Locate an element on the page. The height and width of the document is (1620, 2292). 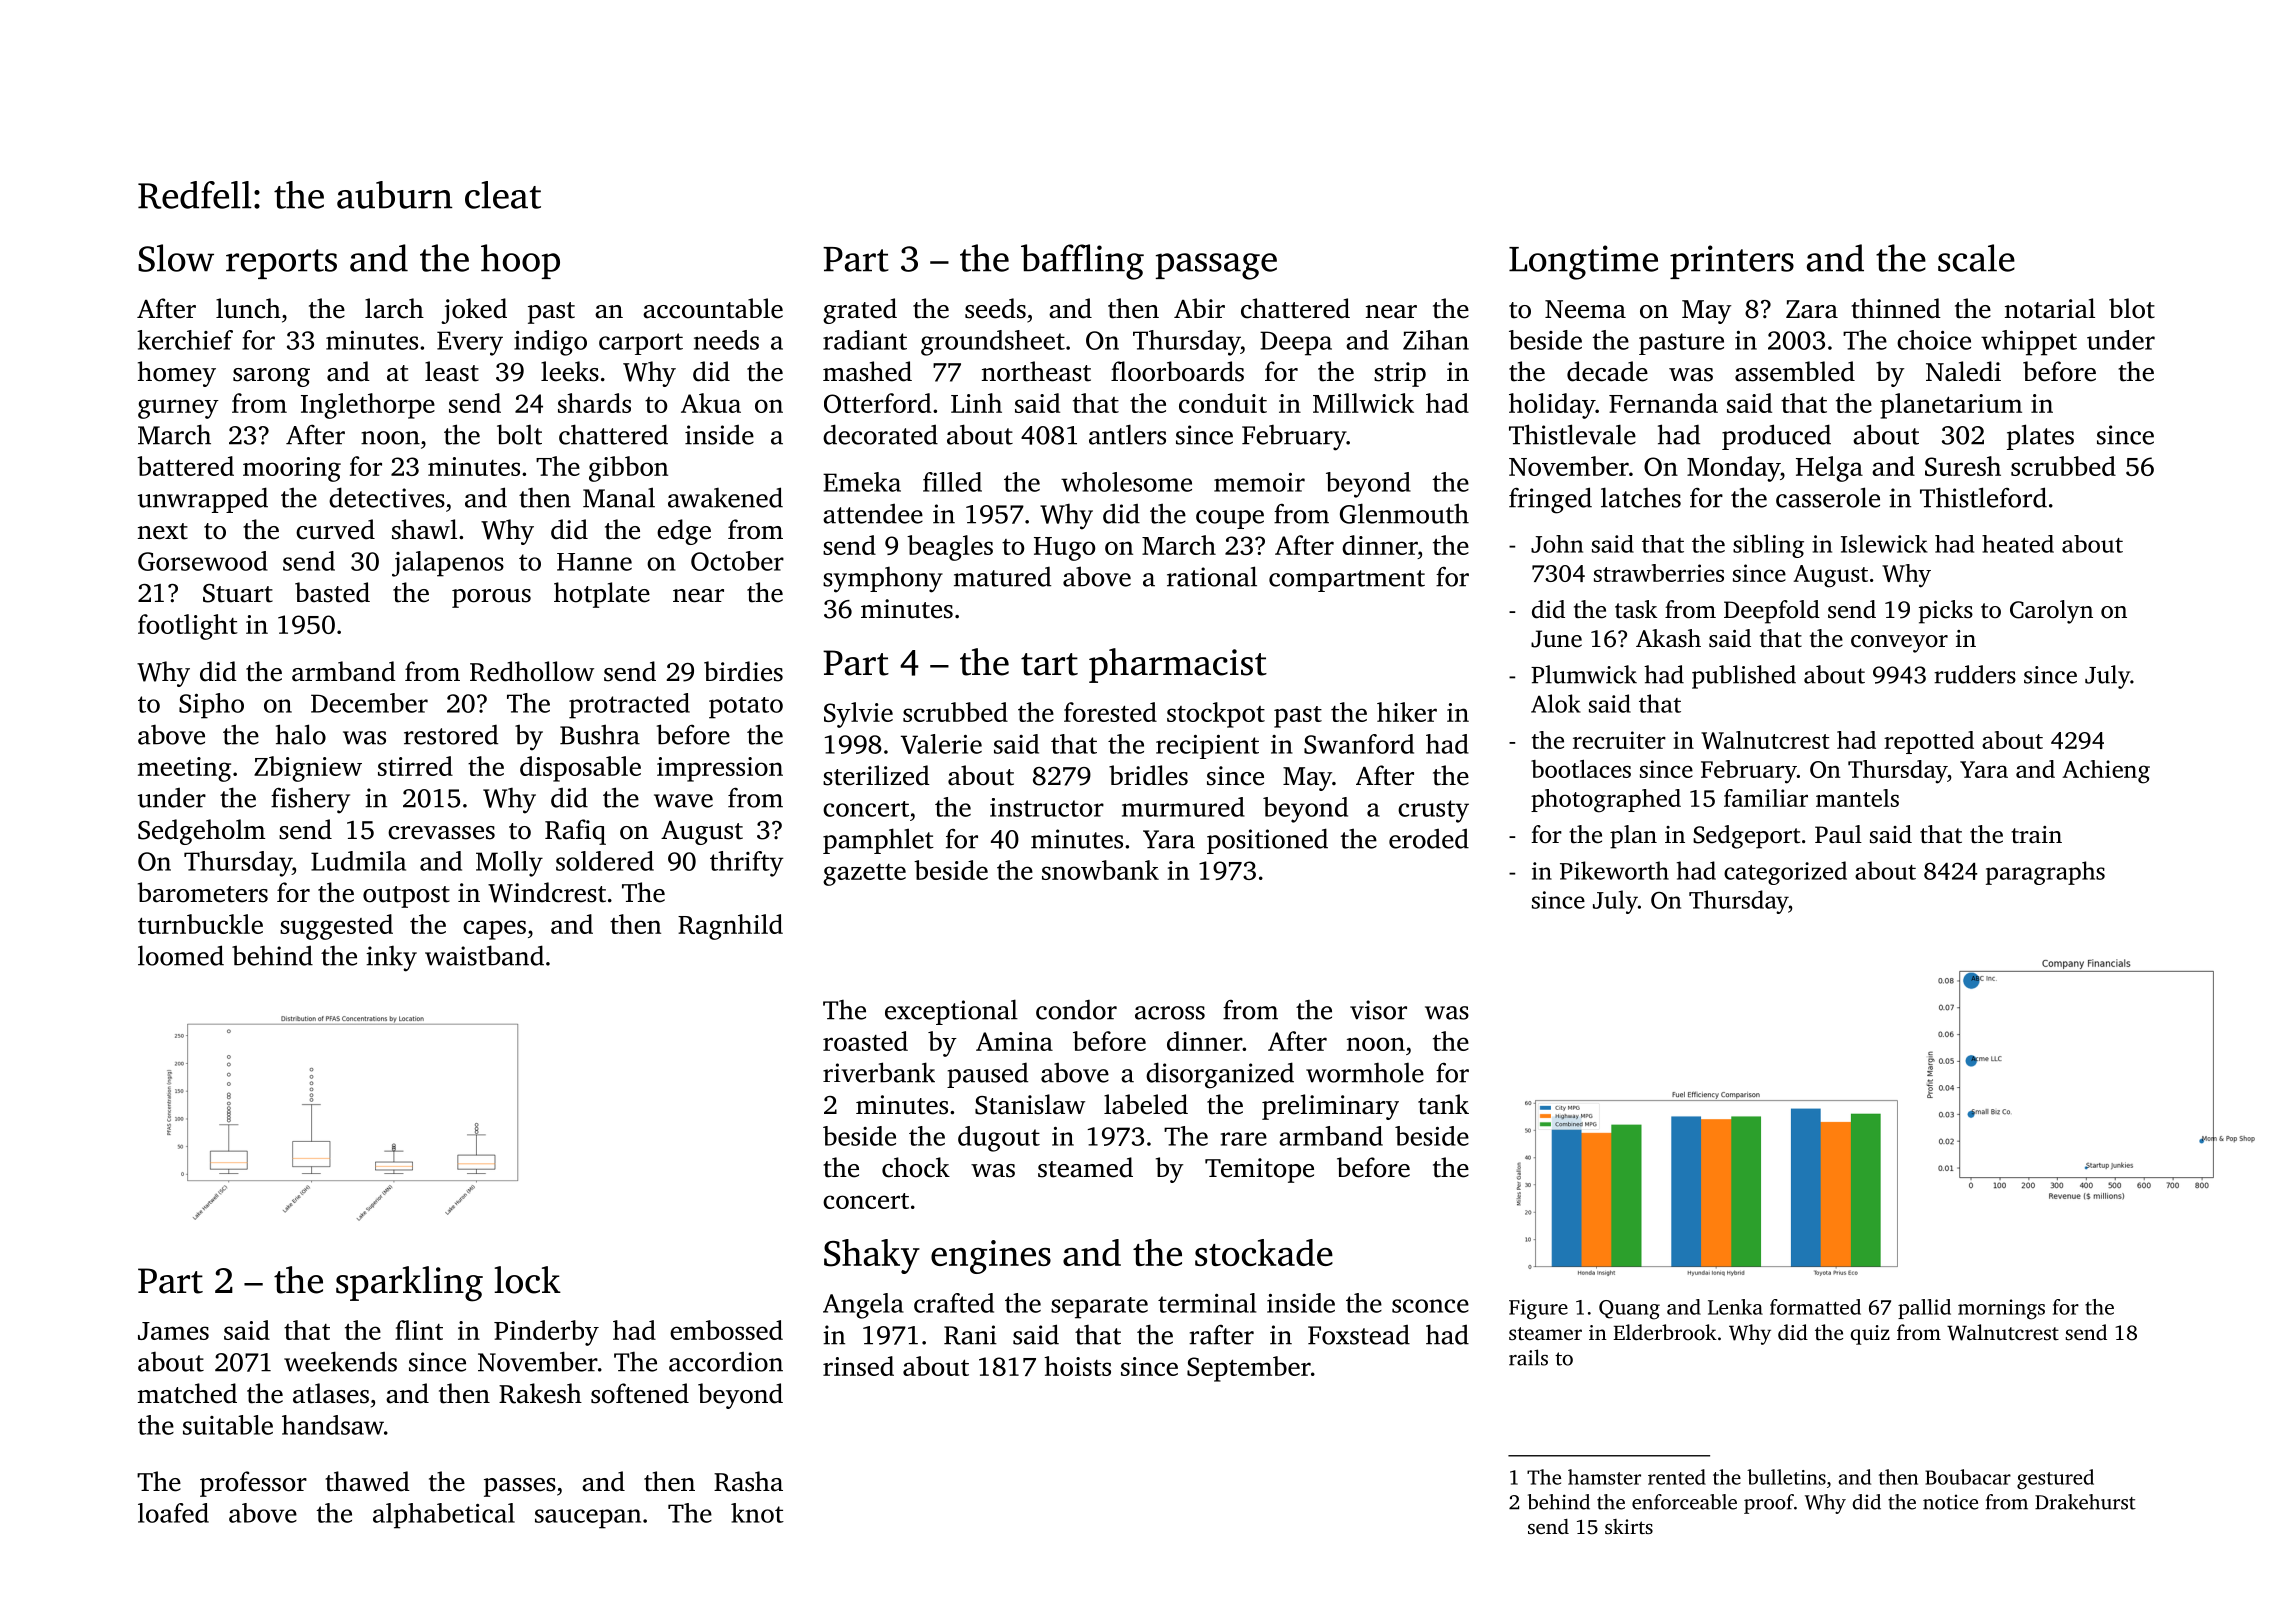
Stuart is located at coordinates (238, 593).
